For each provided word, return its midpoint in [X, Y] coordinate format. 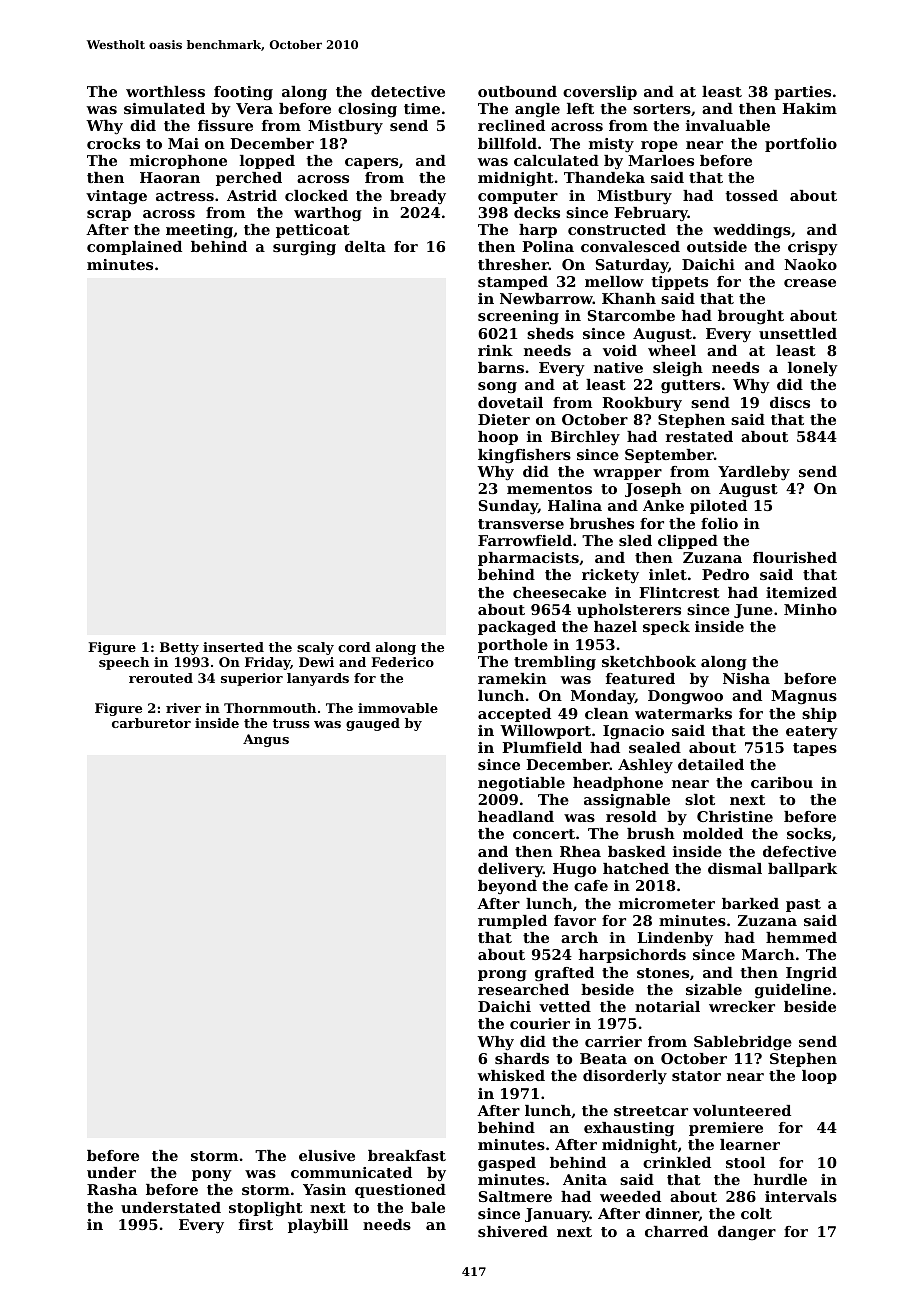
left [580, 108]
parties [802, 93]
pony [212, 1175]
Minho [810, 609]
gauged [373, 724]
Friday [267, 663]
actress [185, 196]
